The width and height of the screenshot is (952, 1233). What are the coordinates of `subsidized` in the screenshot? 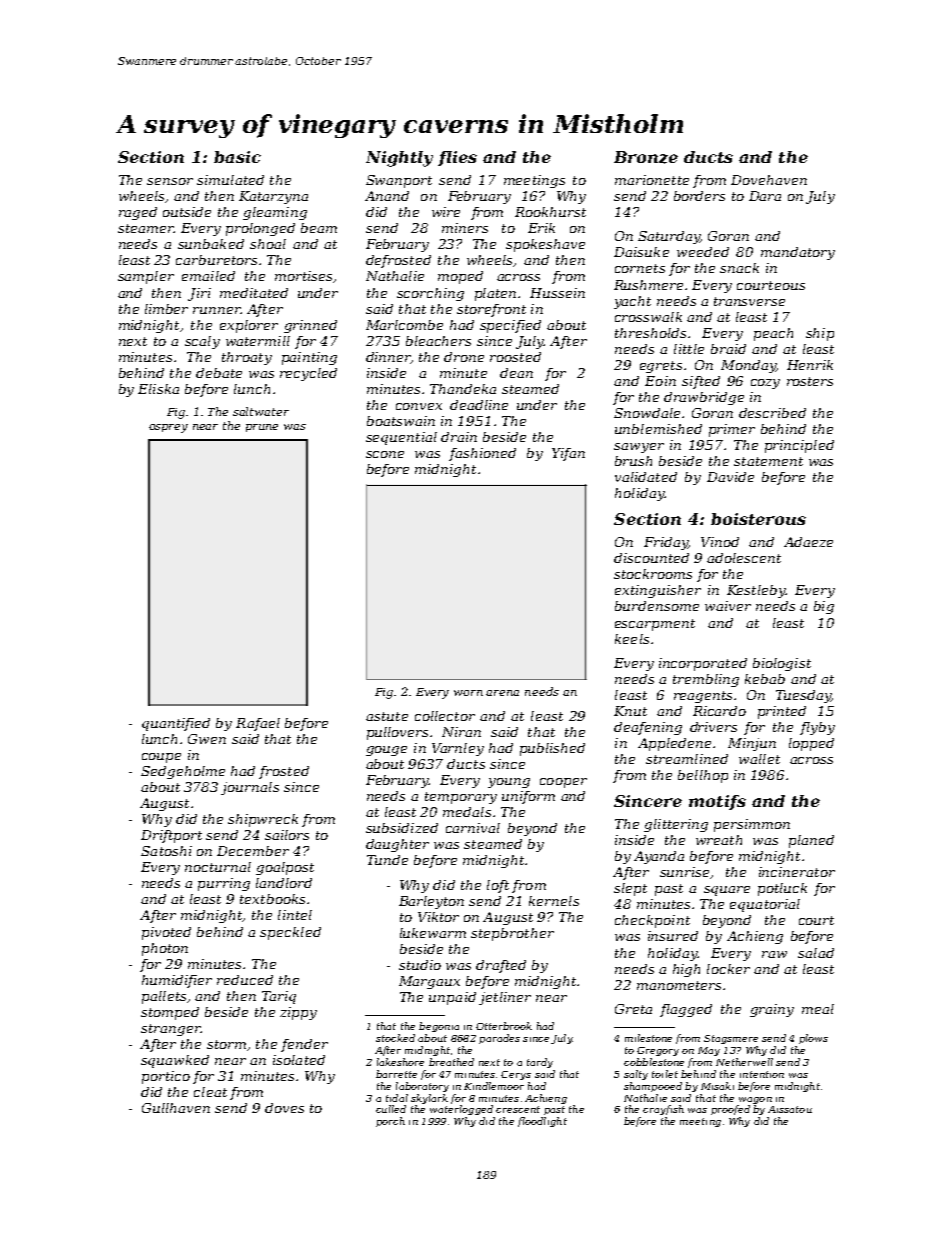 It's located at (402, 828).
